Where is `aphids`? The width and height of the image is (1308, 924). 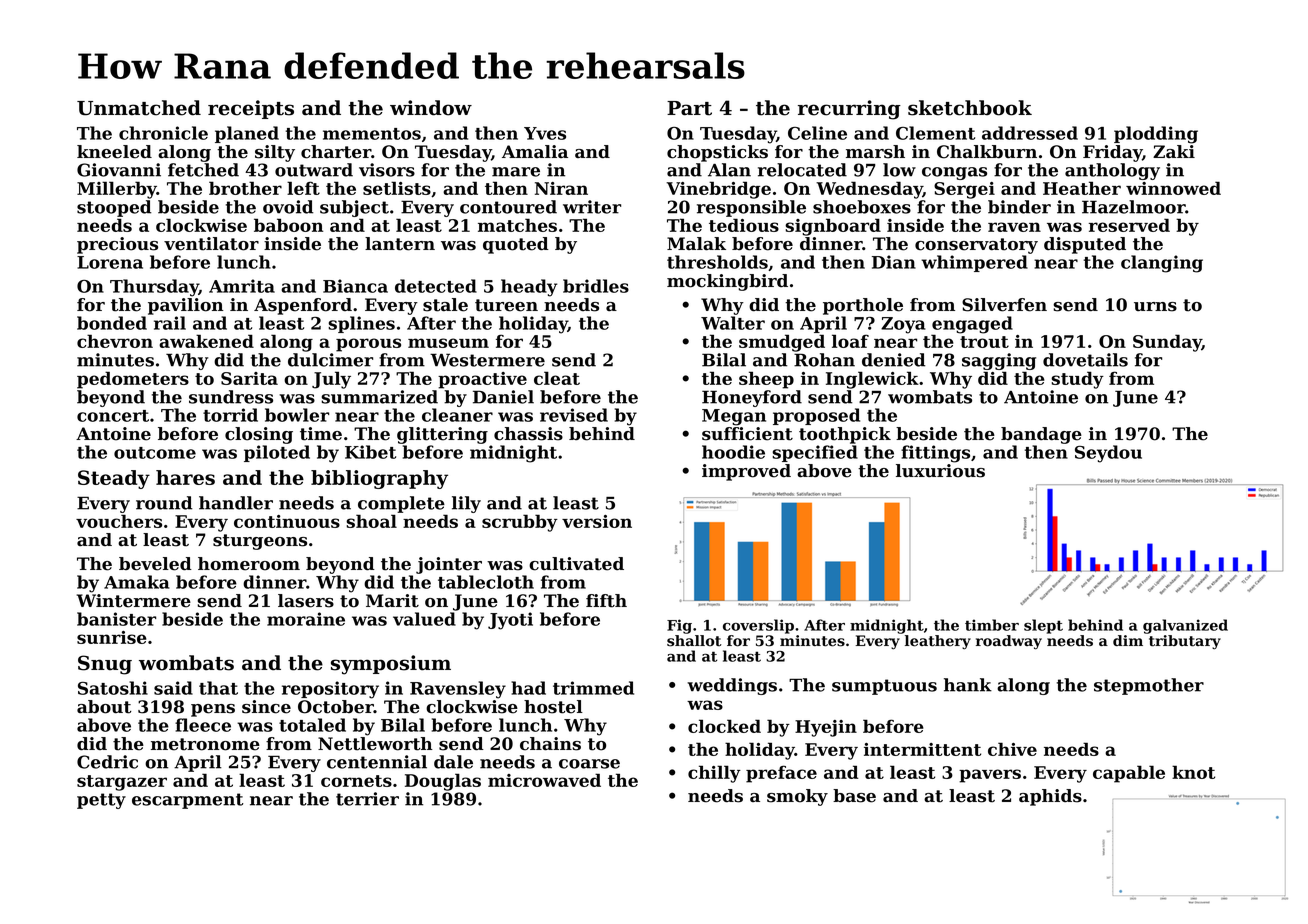 aphids is located at coordinates (1050, 797).
